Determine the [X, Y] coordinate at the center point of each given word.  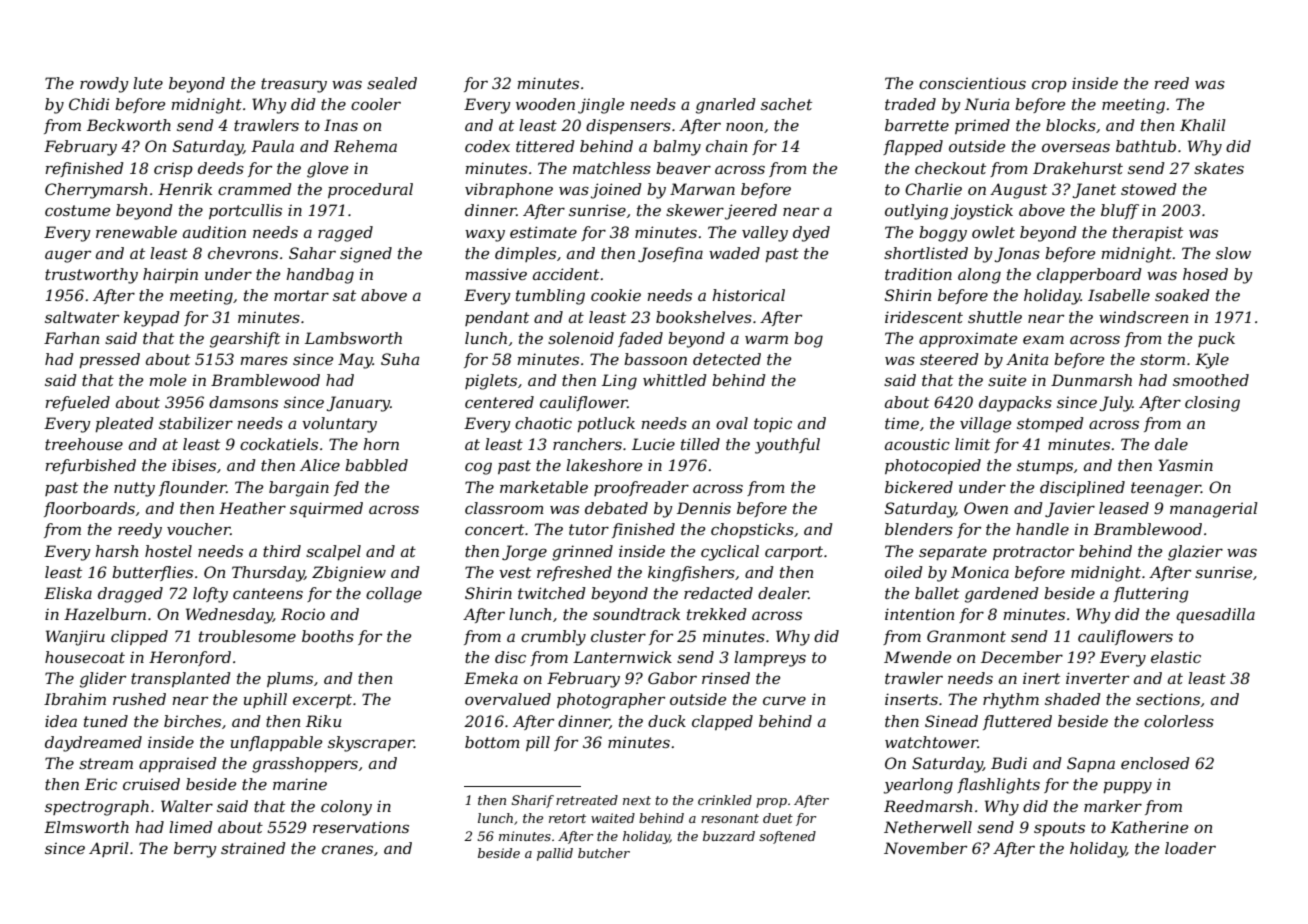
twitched [552, 593]
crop [1049, 86]
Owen [986, 508]
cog [478, 468]
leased [1124, 508]
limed [191, 827]
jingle [601, 106]
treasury [294, 85]
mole [168, 380]
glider [103, 680]
